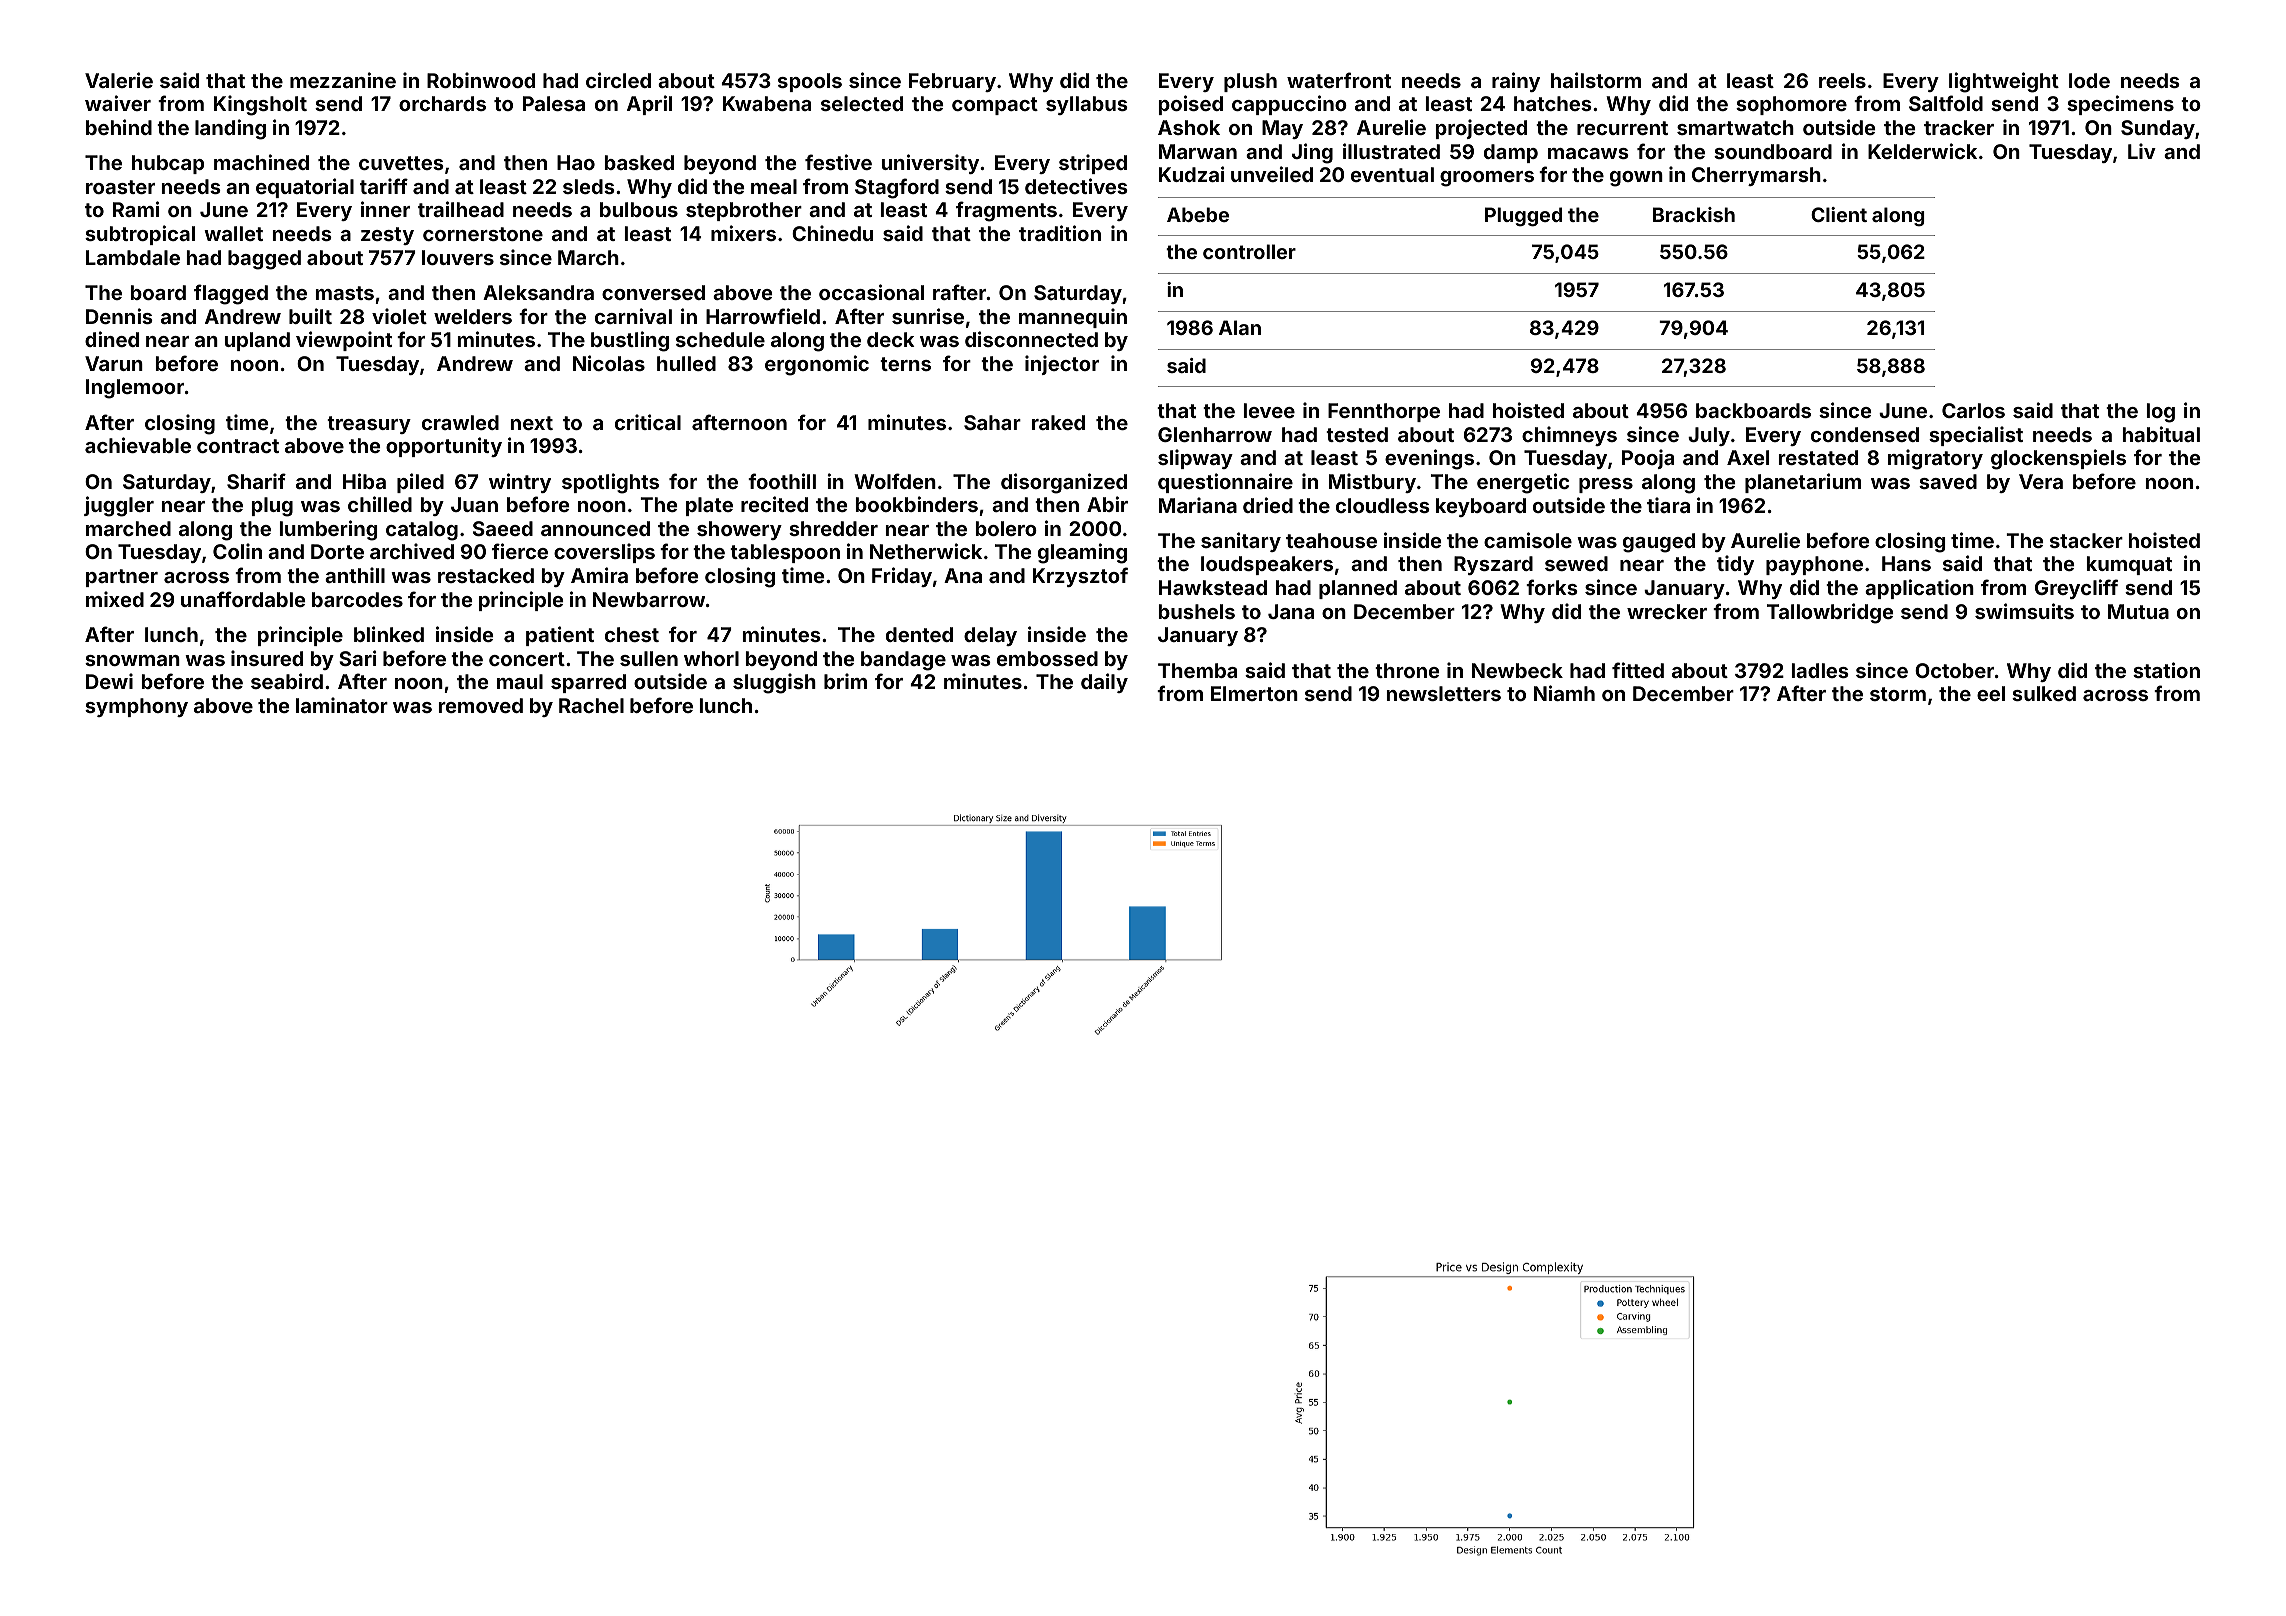 The height and width of the document is (1616, 2286). Describe the element at coordinates (832, 233) in the document. I see `Chinedu` at that location.
